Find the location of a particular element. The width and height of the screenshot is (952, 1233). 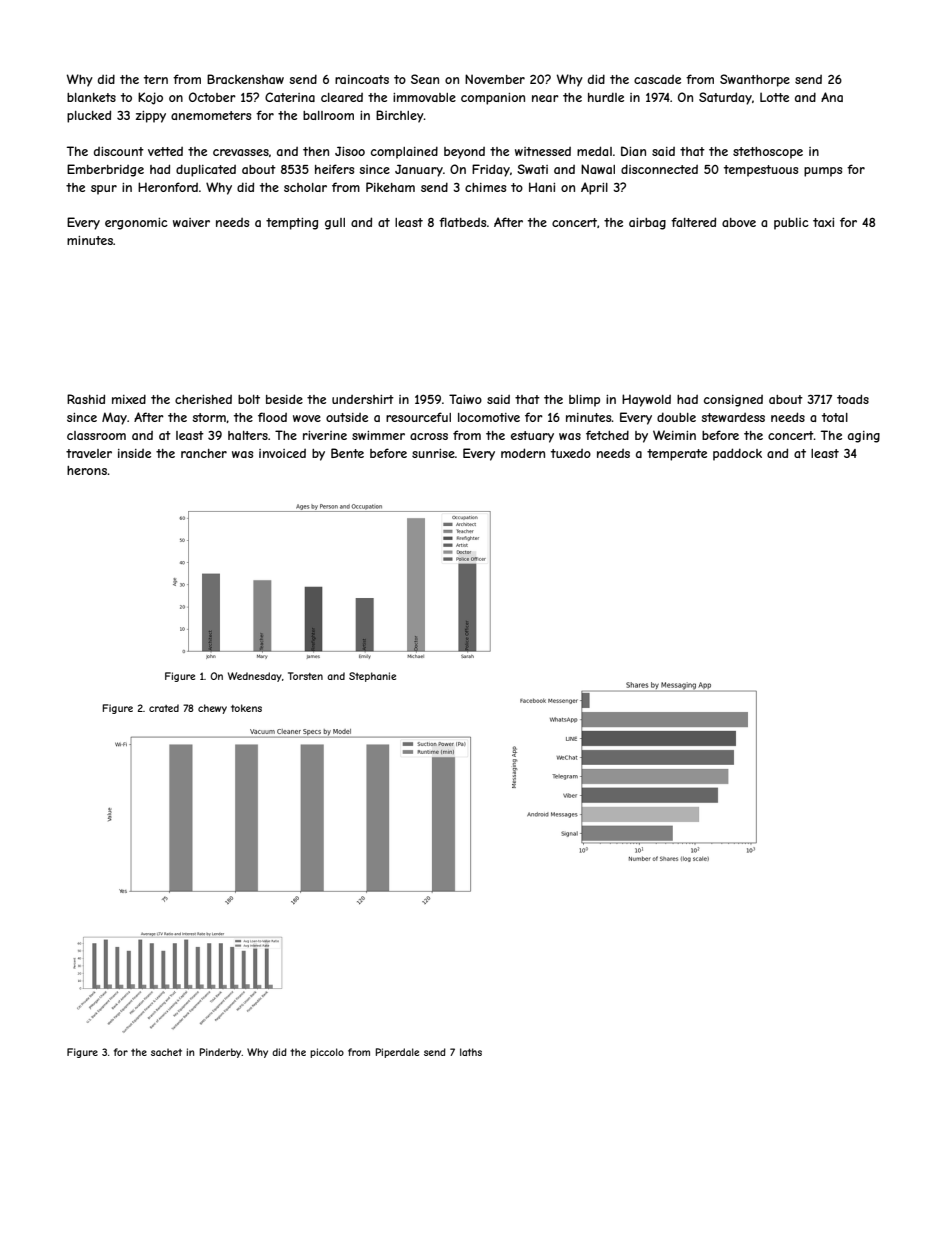

total is located at coordinates (835, 417).
